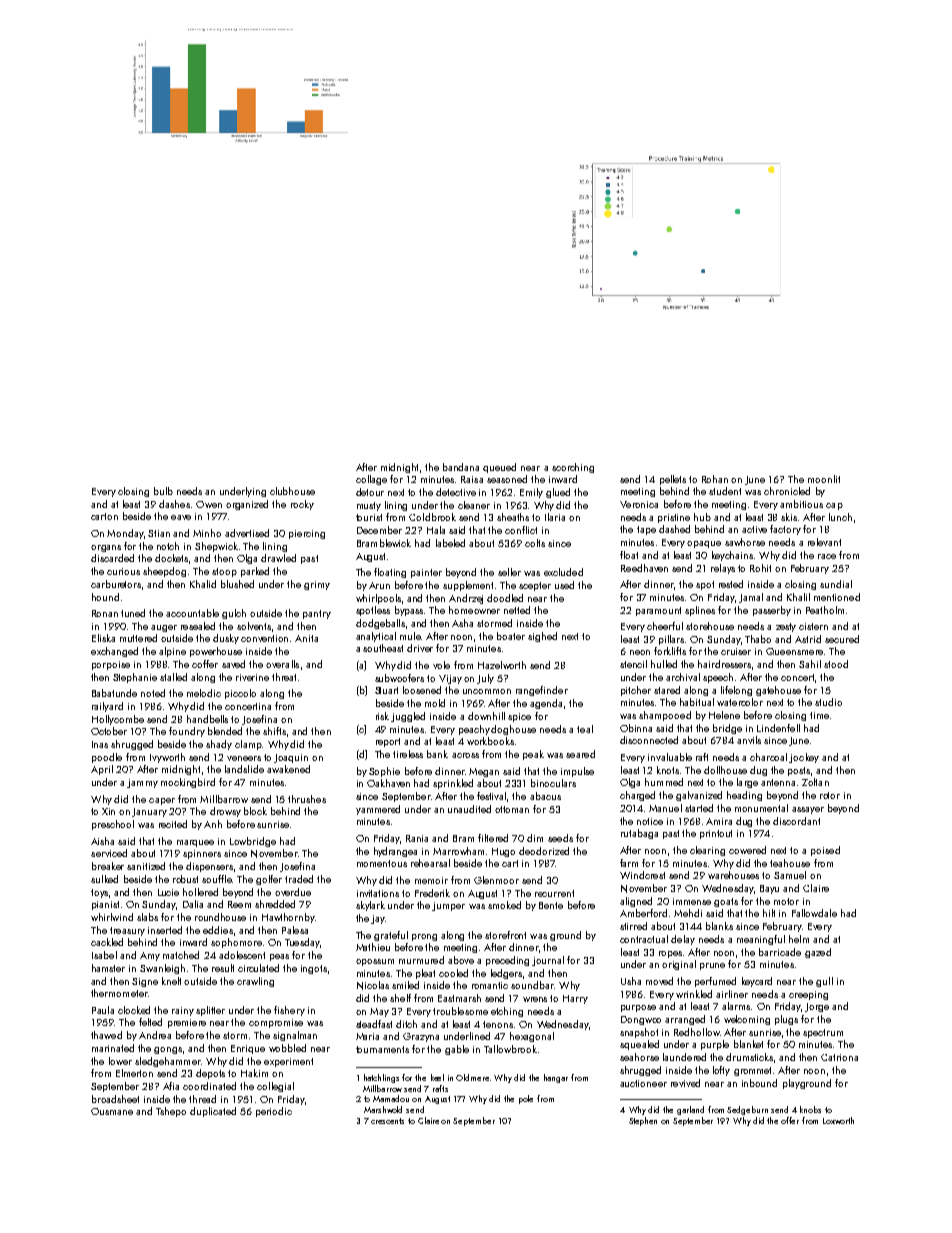 Image resolution: width=952 pixels, height=1233 pixels. What do you see at coordinates (790, 863) in the screenshot?
I see `teahouse` at bounding box center [790, 863].
